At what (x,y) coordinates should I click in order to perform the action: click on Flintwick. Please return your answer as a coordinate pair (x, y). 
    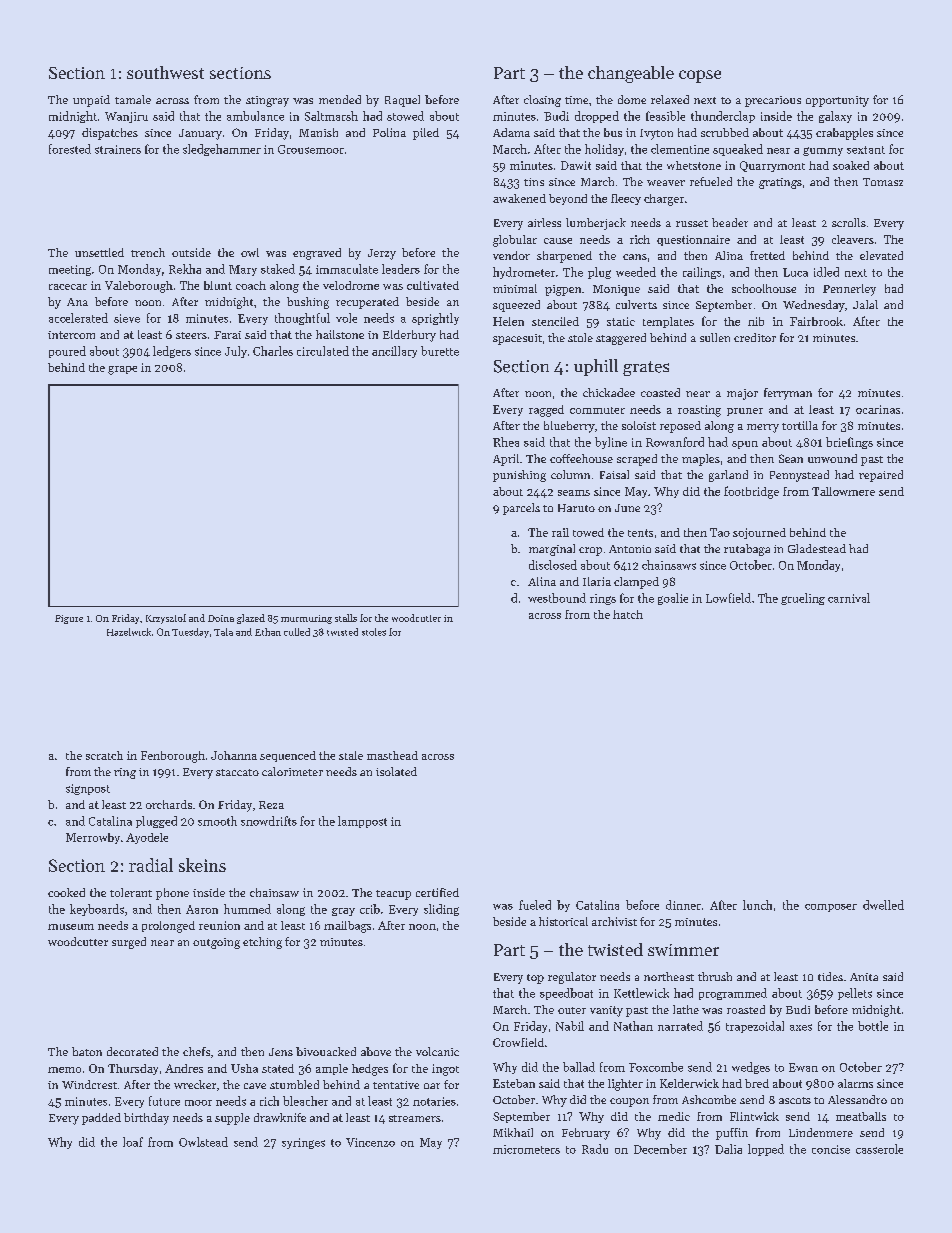
    Looking at the image, I should click on (754, 1116).
